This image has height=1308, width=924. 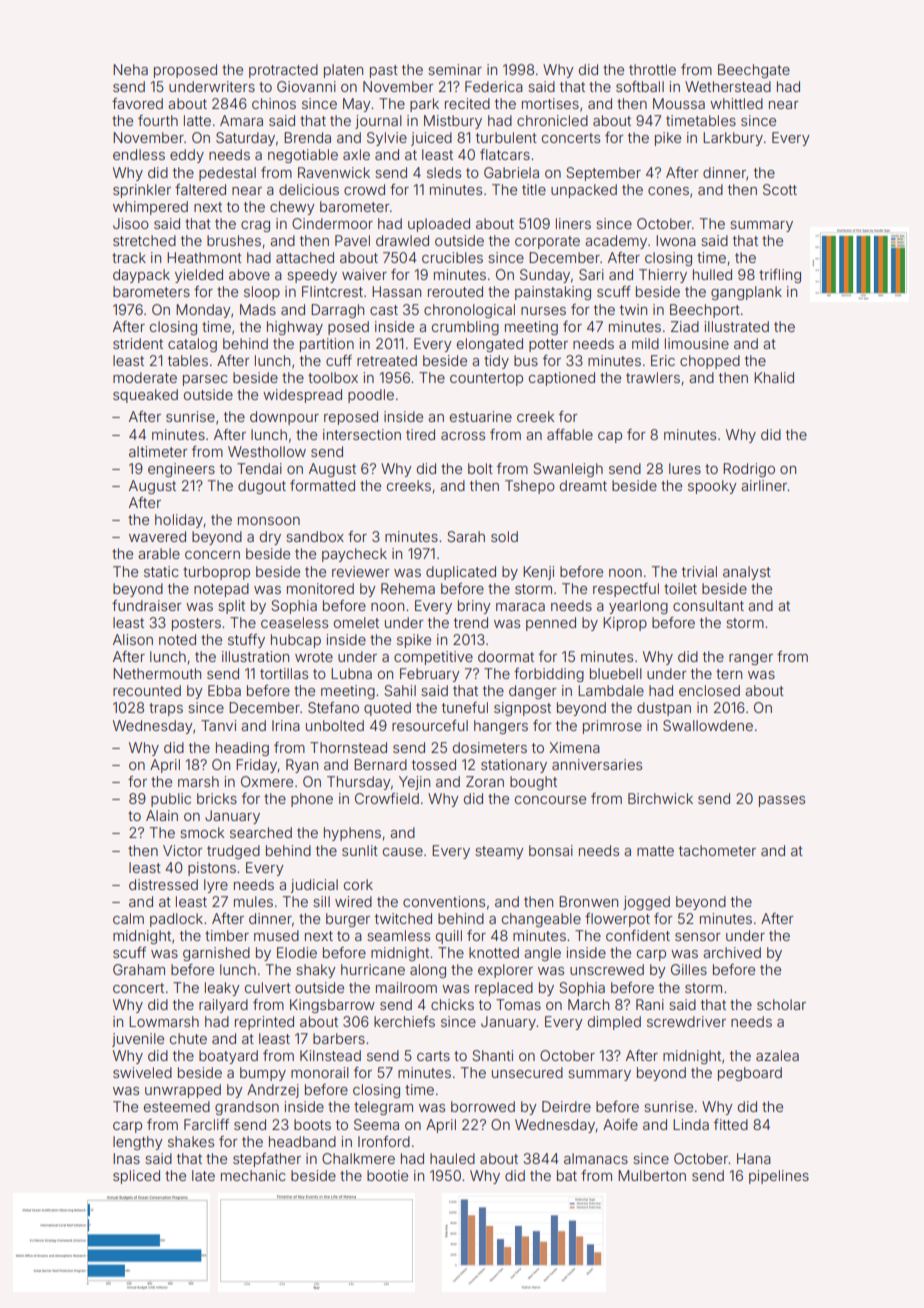 What do you see at coordinates (246, 641) in the image?
I see `stuffy` at bounding box center [246, 641].
